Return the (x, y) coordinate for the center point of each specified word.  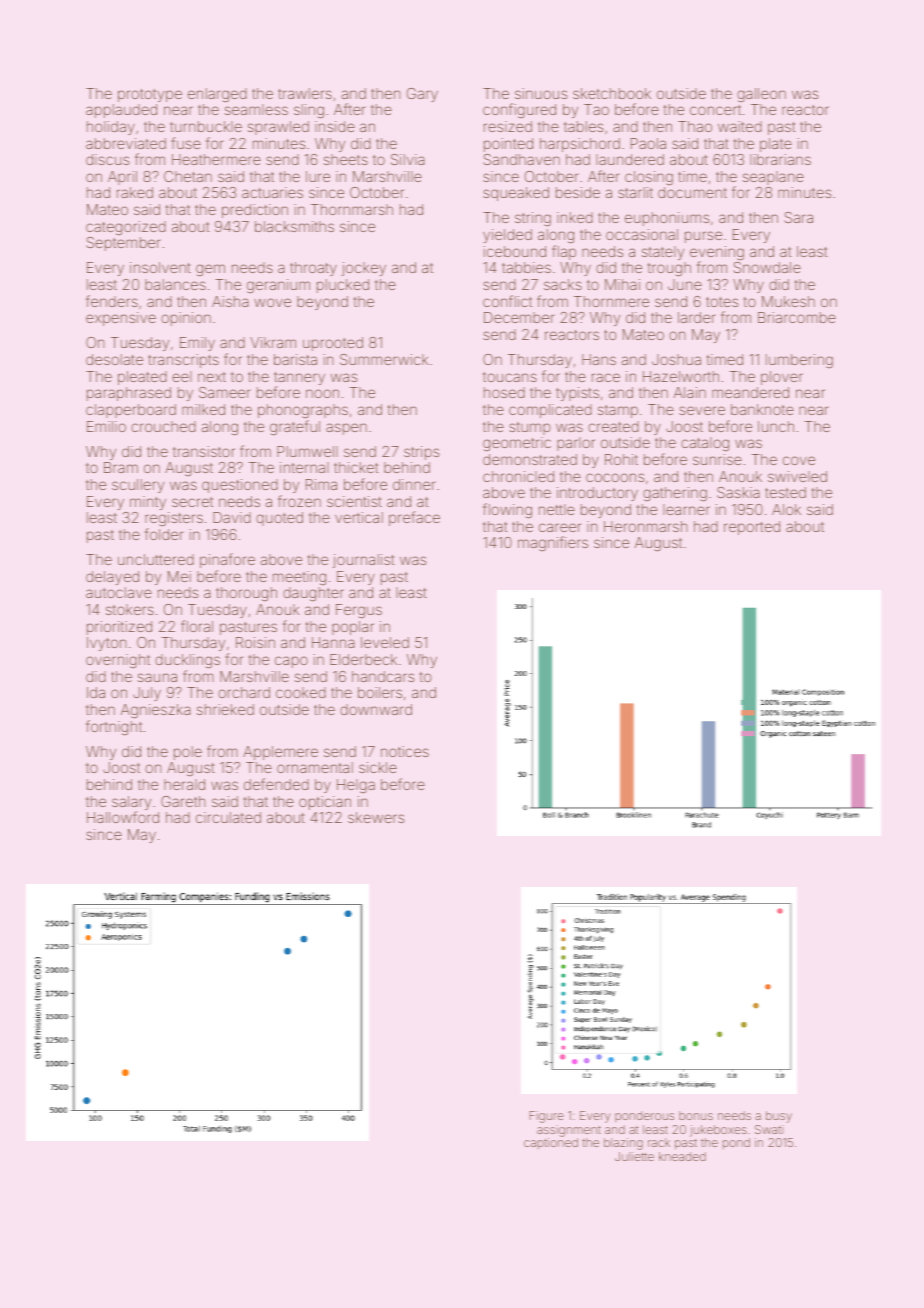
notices (405, 751)
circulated (228, 817)
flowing (507, 511)
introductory (597, 494)
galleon (761, 95)
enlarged (217, 95)
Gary (422, 95)
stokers (130, 609)
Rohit (621, 459)
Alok (786, 509)
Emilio (106, 426)
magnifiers (553, 544)
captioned (551, 1143)
